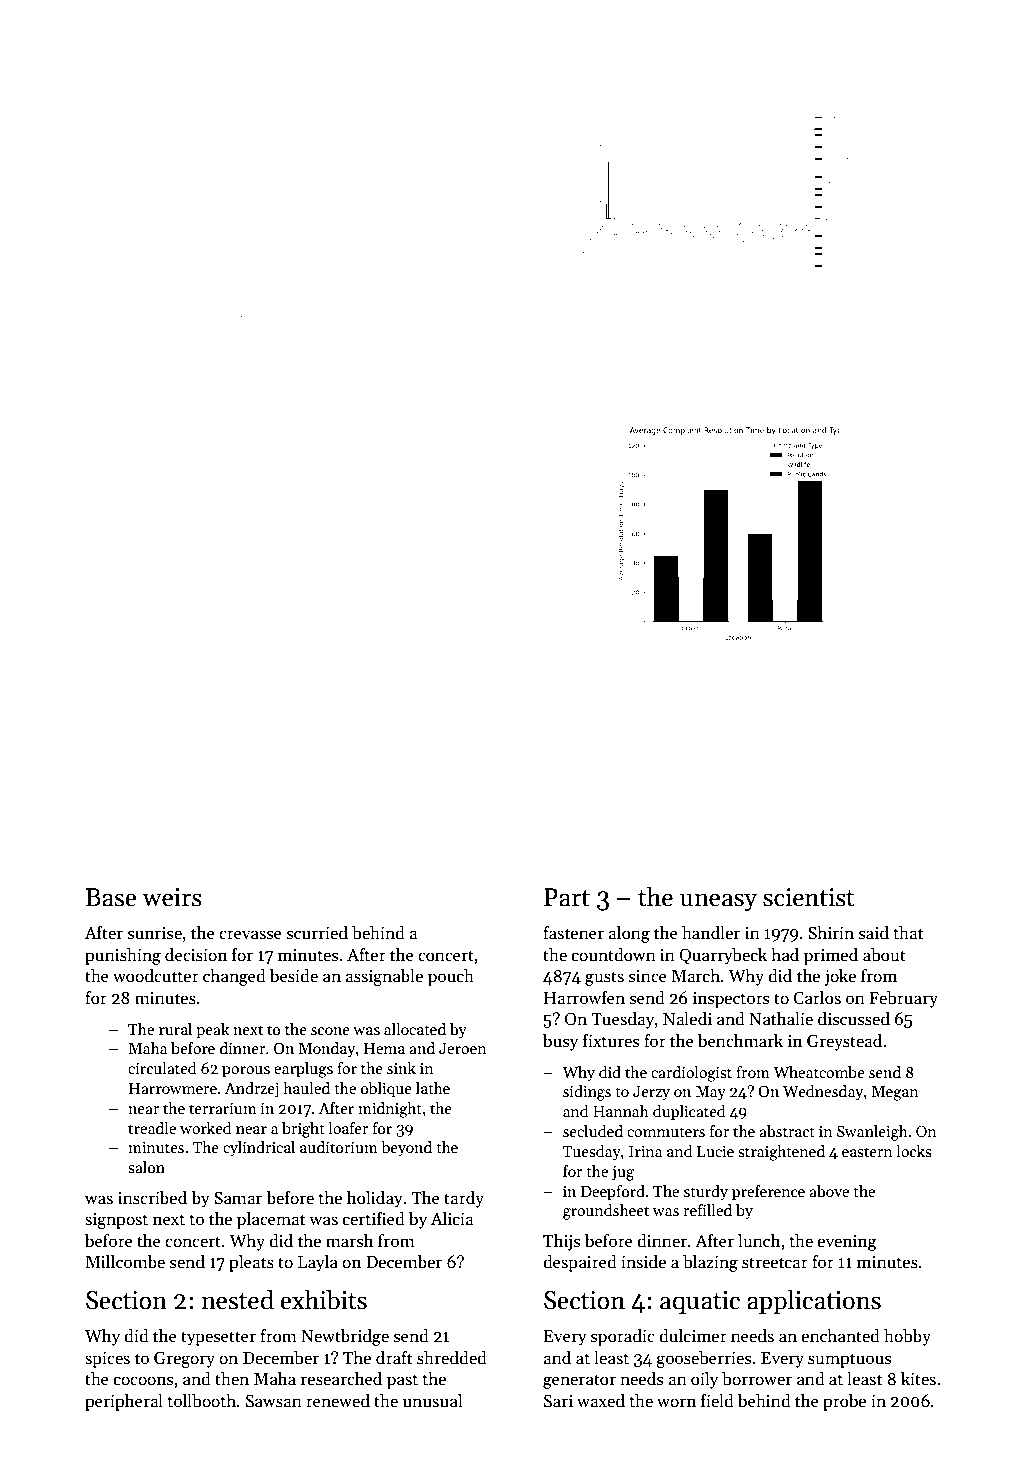 This screenshot has width=1033, height=1468. I want to click on jug, so click(623, 1173).
